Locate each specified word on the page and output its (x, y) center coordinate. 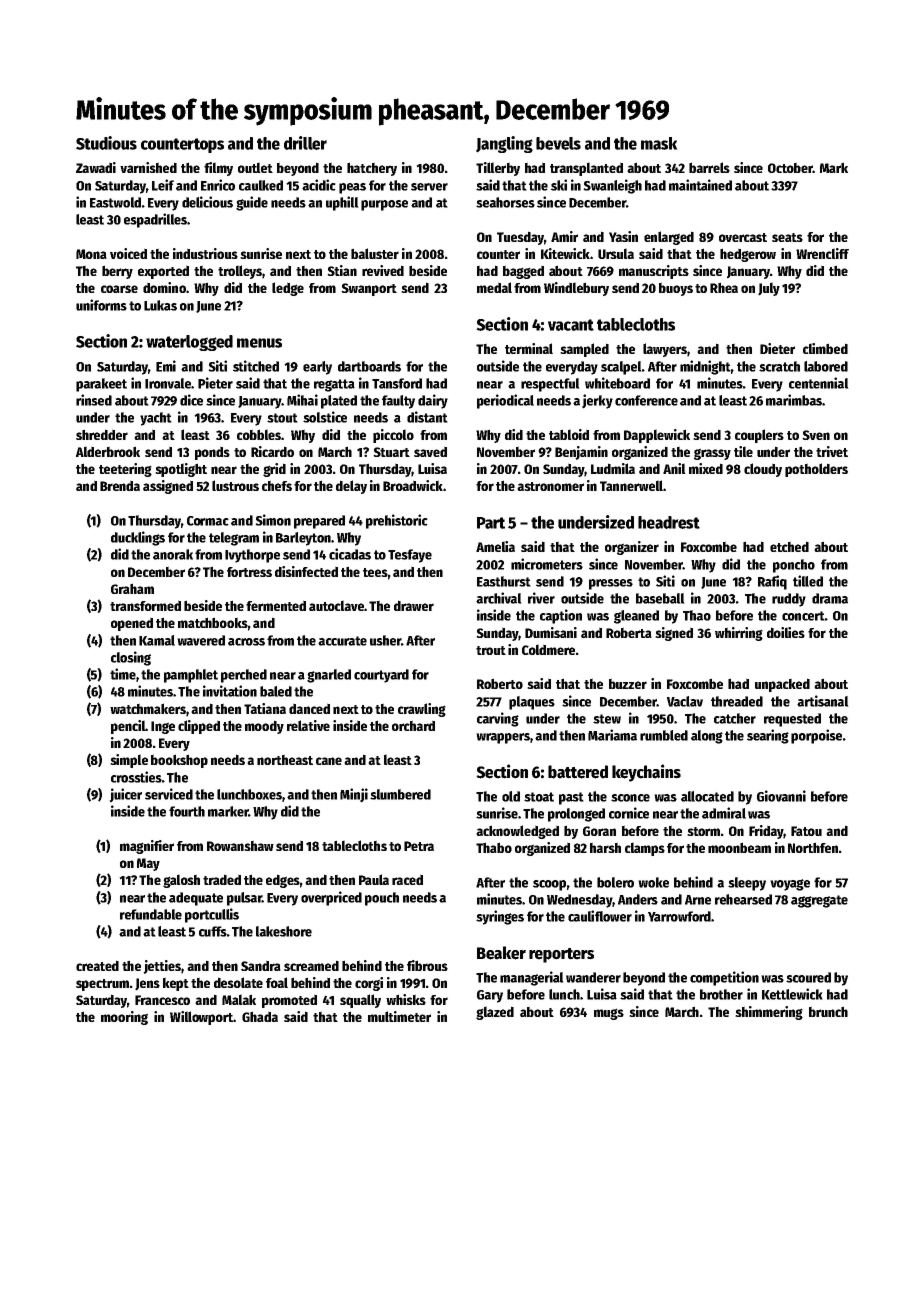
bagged (523, 272)
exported (163, 272)
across (246, 642)
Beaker (501, 953)
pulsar (244, 899)
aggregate (819, 901)
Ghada (260, 1016)
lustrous (235, 485)
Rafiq (772, 582)
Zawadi (96, 167)
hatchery (372, 169)
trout (491, 650)
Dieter (777, 348)
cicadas (350, 554)
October (790, 167)
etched (789, 546)
